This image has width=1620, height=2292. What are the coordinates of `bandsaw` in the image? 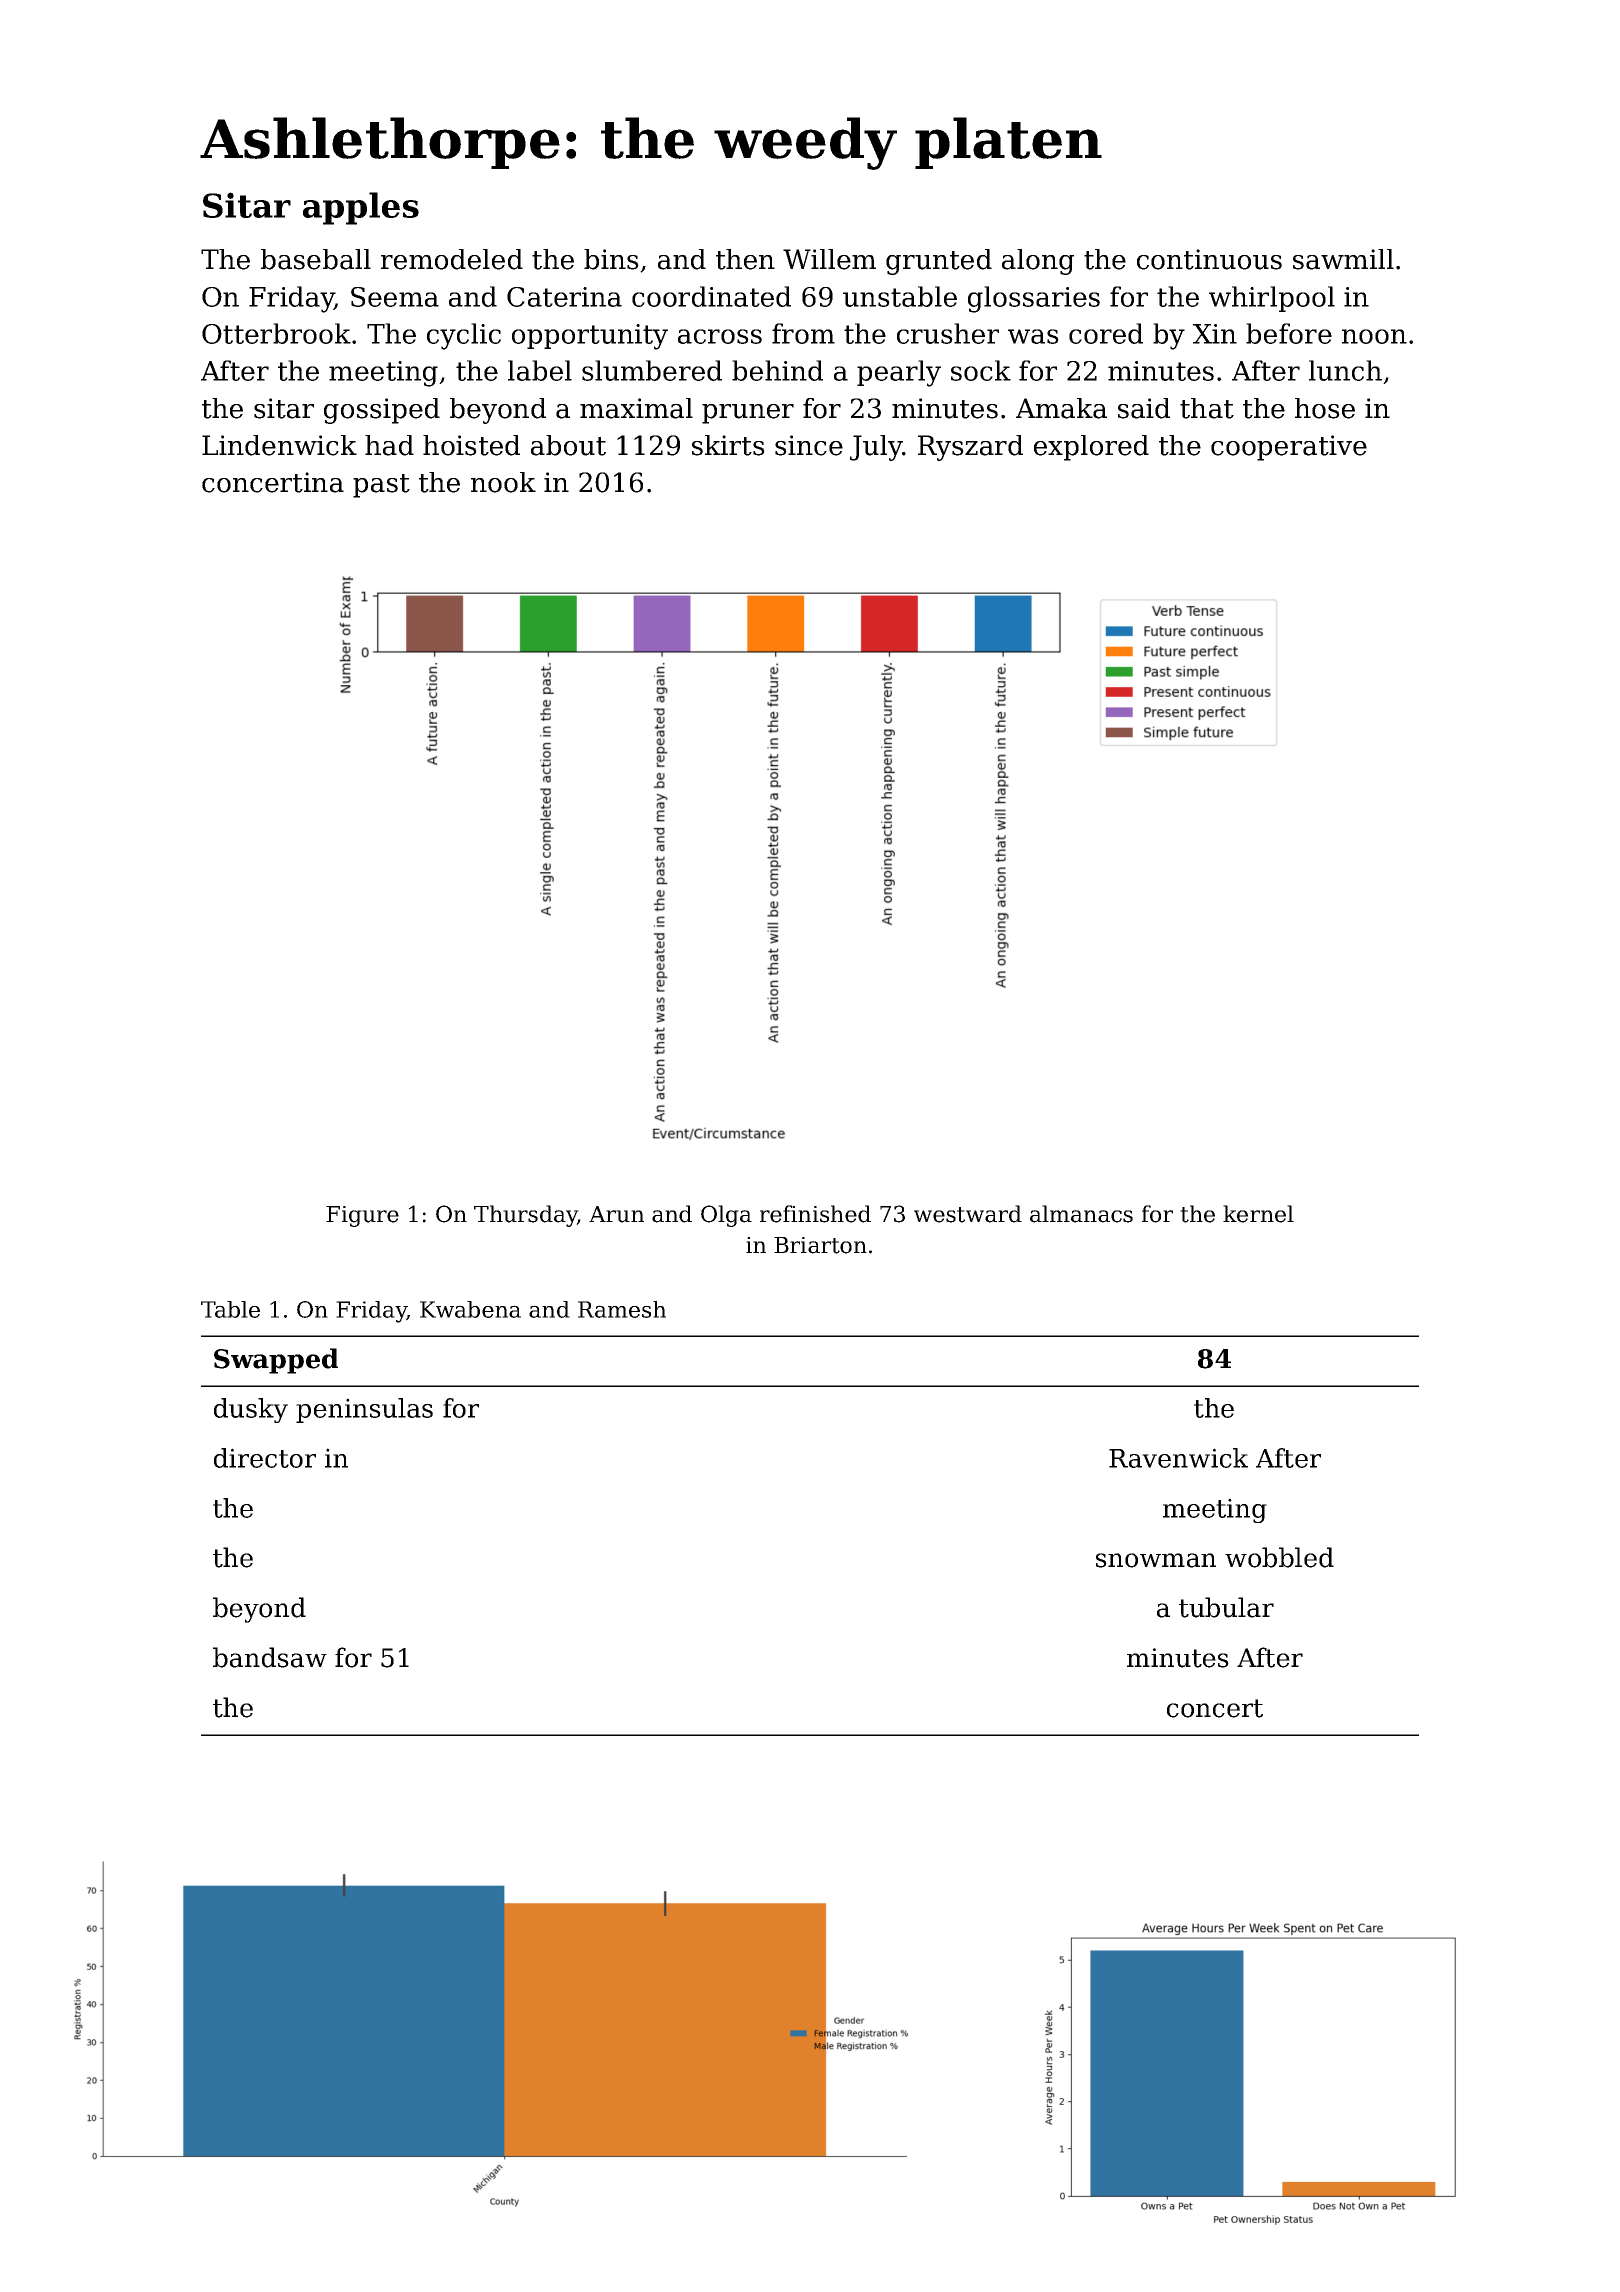 It's located at (270, 1657).
